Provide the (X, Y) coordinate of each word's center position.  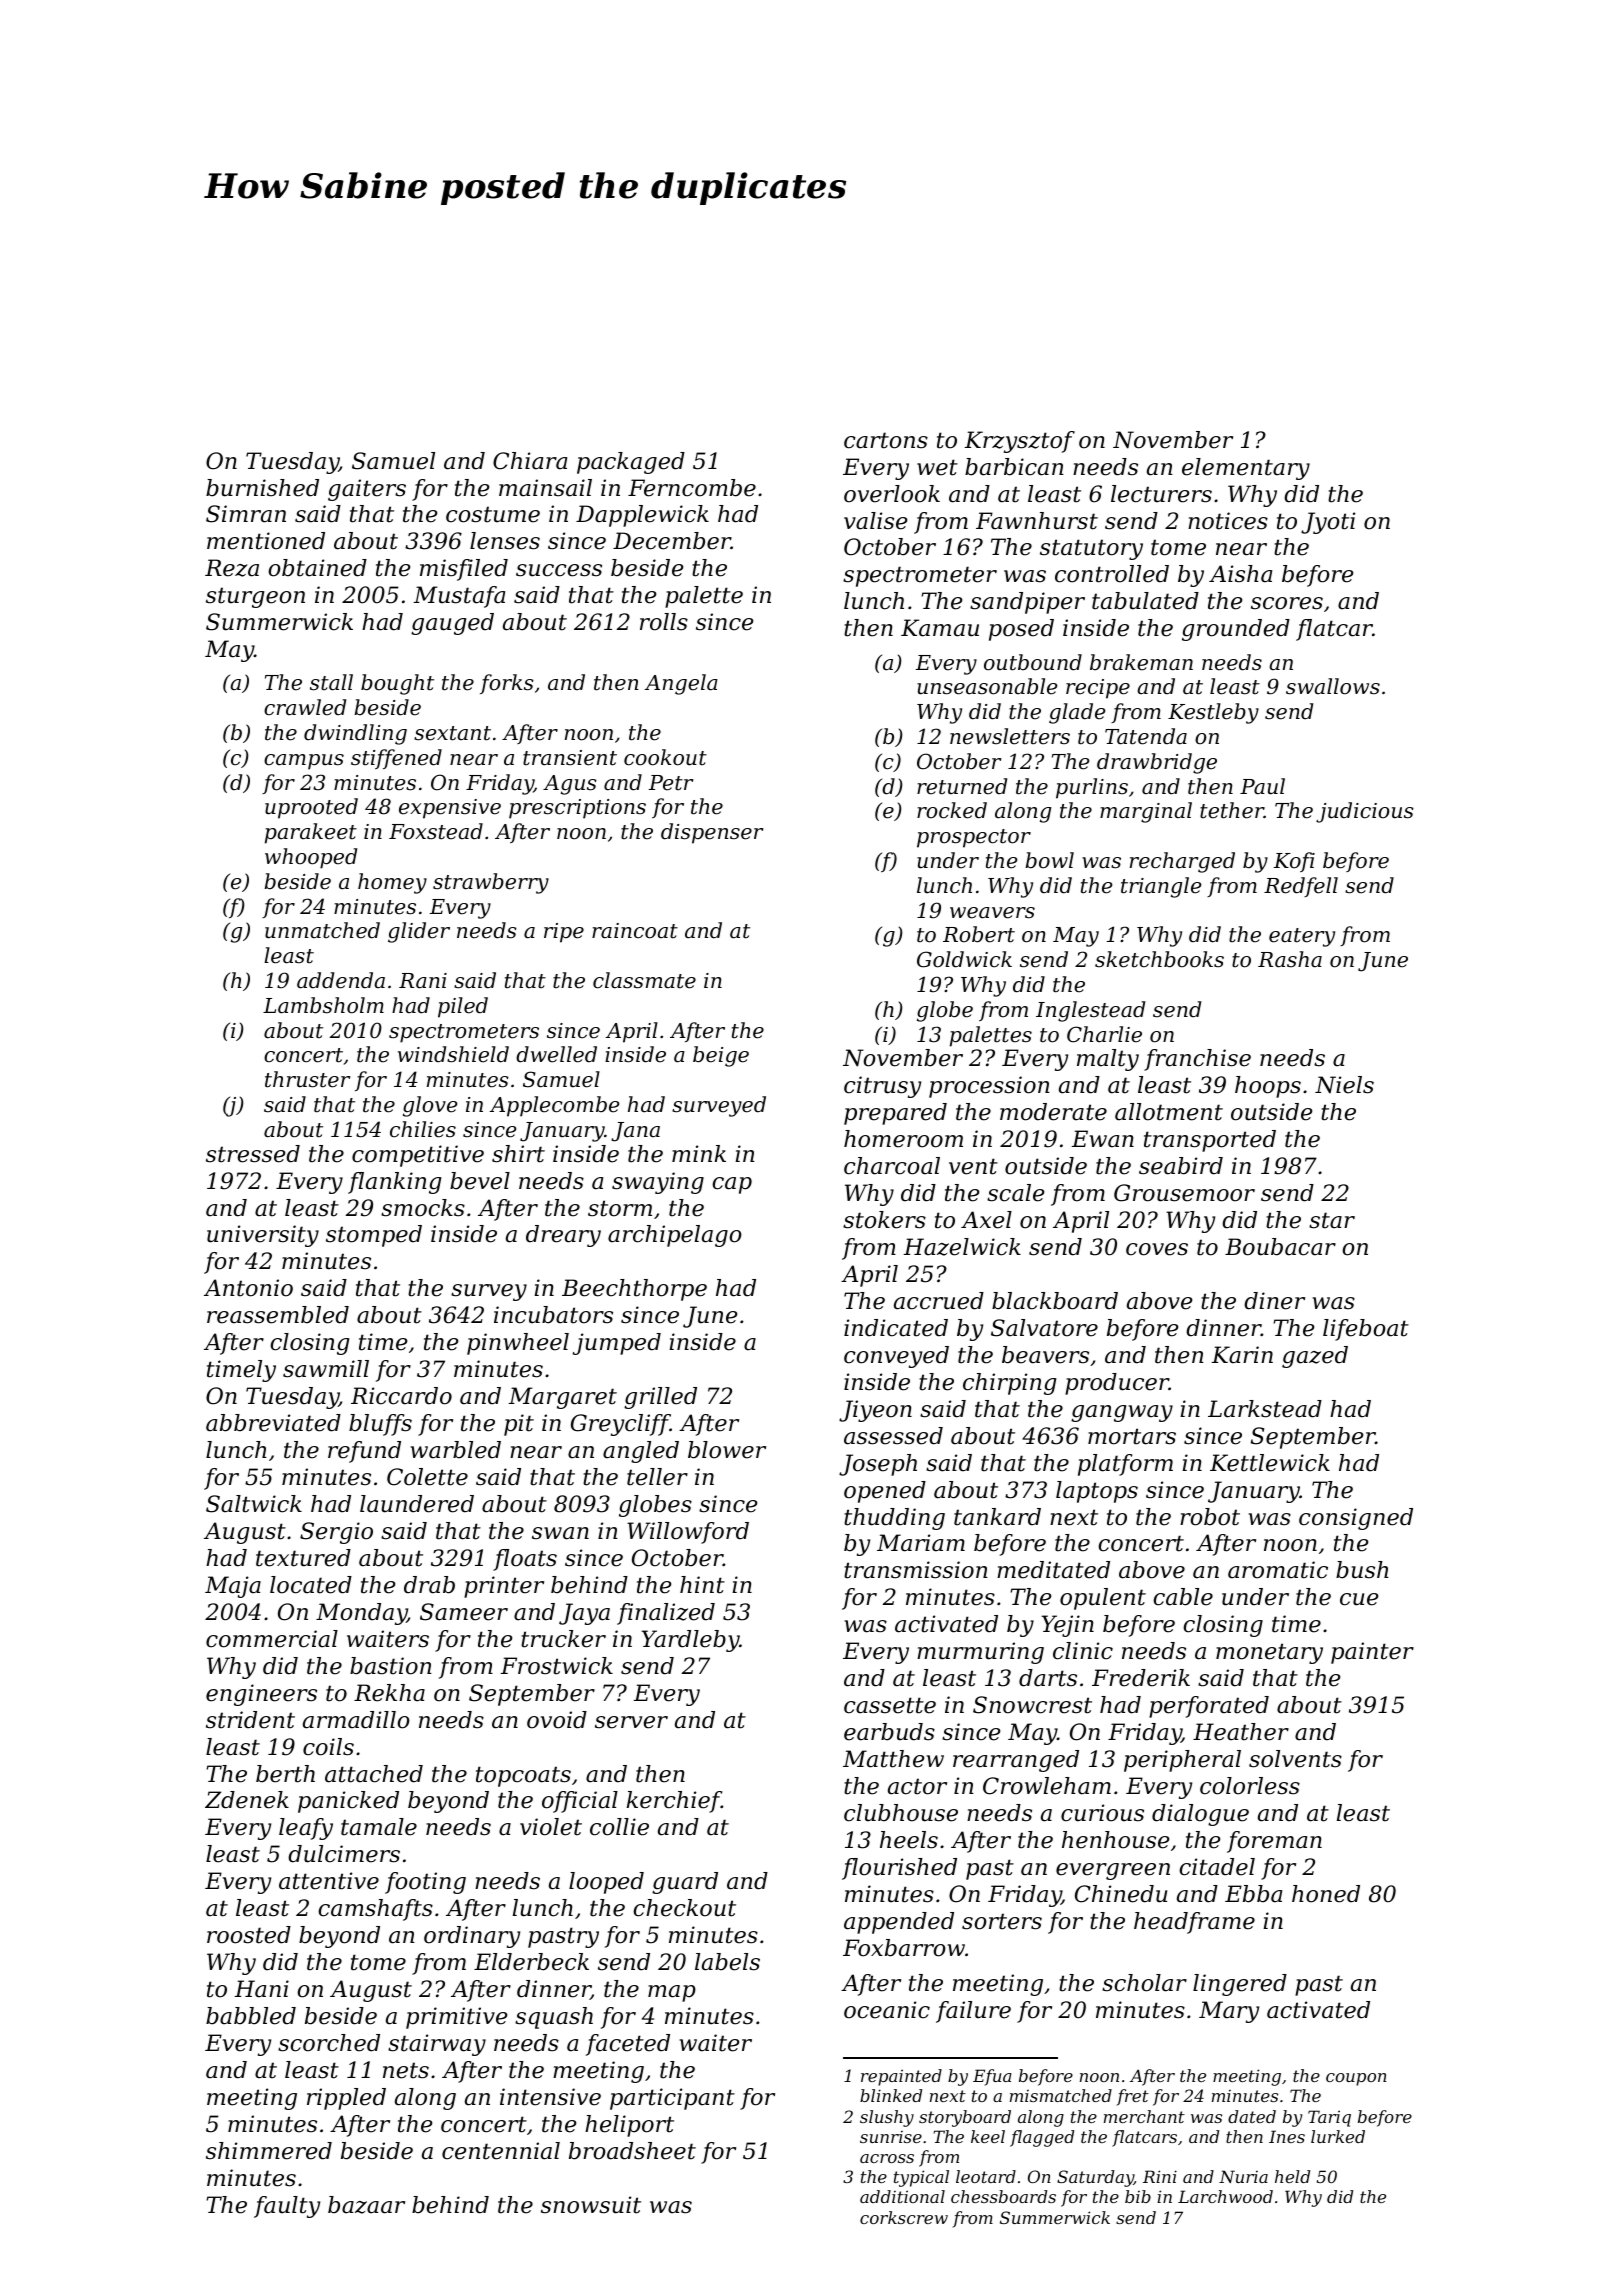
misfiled (464, 570)
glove (430, 1106)
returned (962, 786)
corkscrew (904, 2217)
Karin (1242, 1355)
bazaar (366, 2205)
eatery (1302, 937)
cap (732, 1185)
